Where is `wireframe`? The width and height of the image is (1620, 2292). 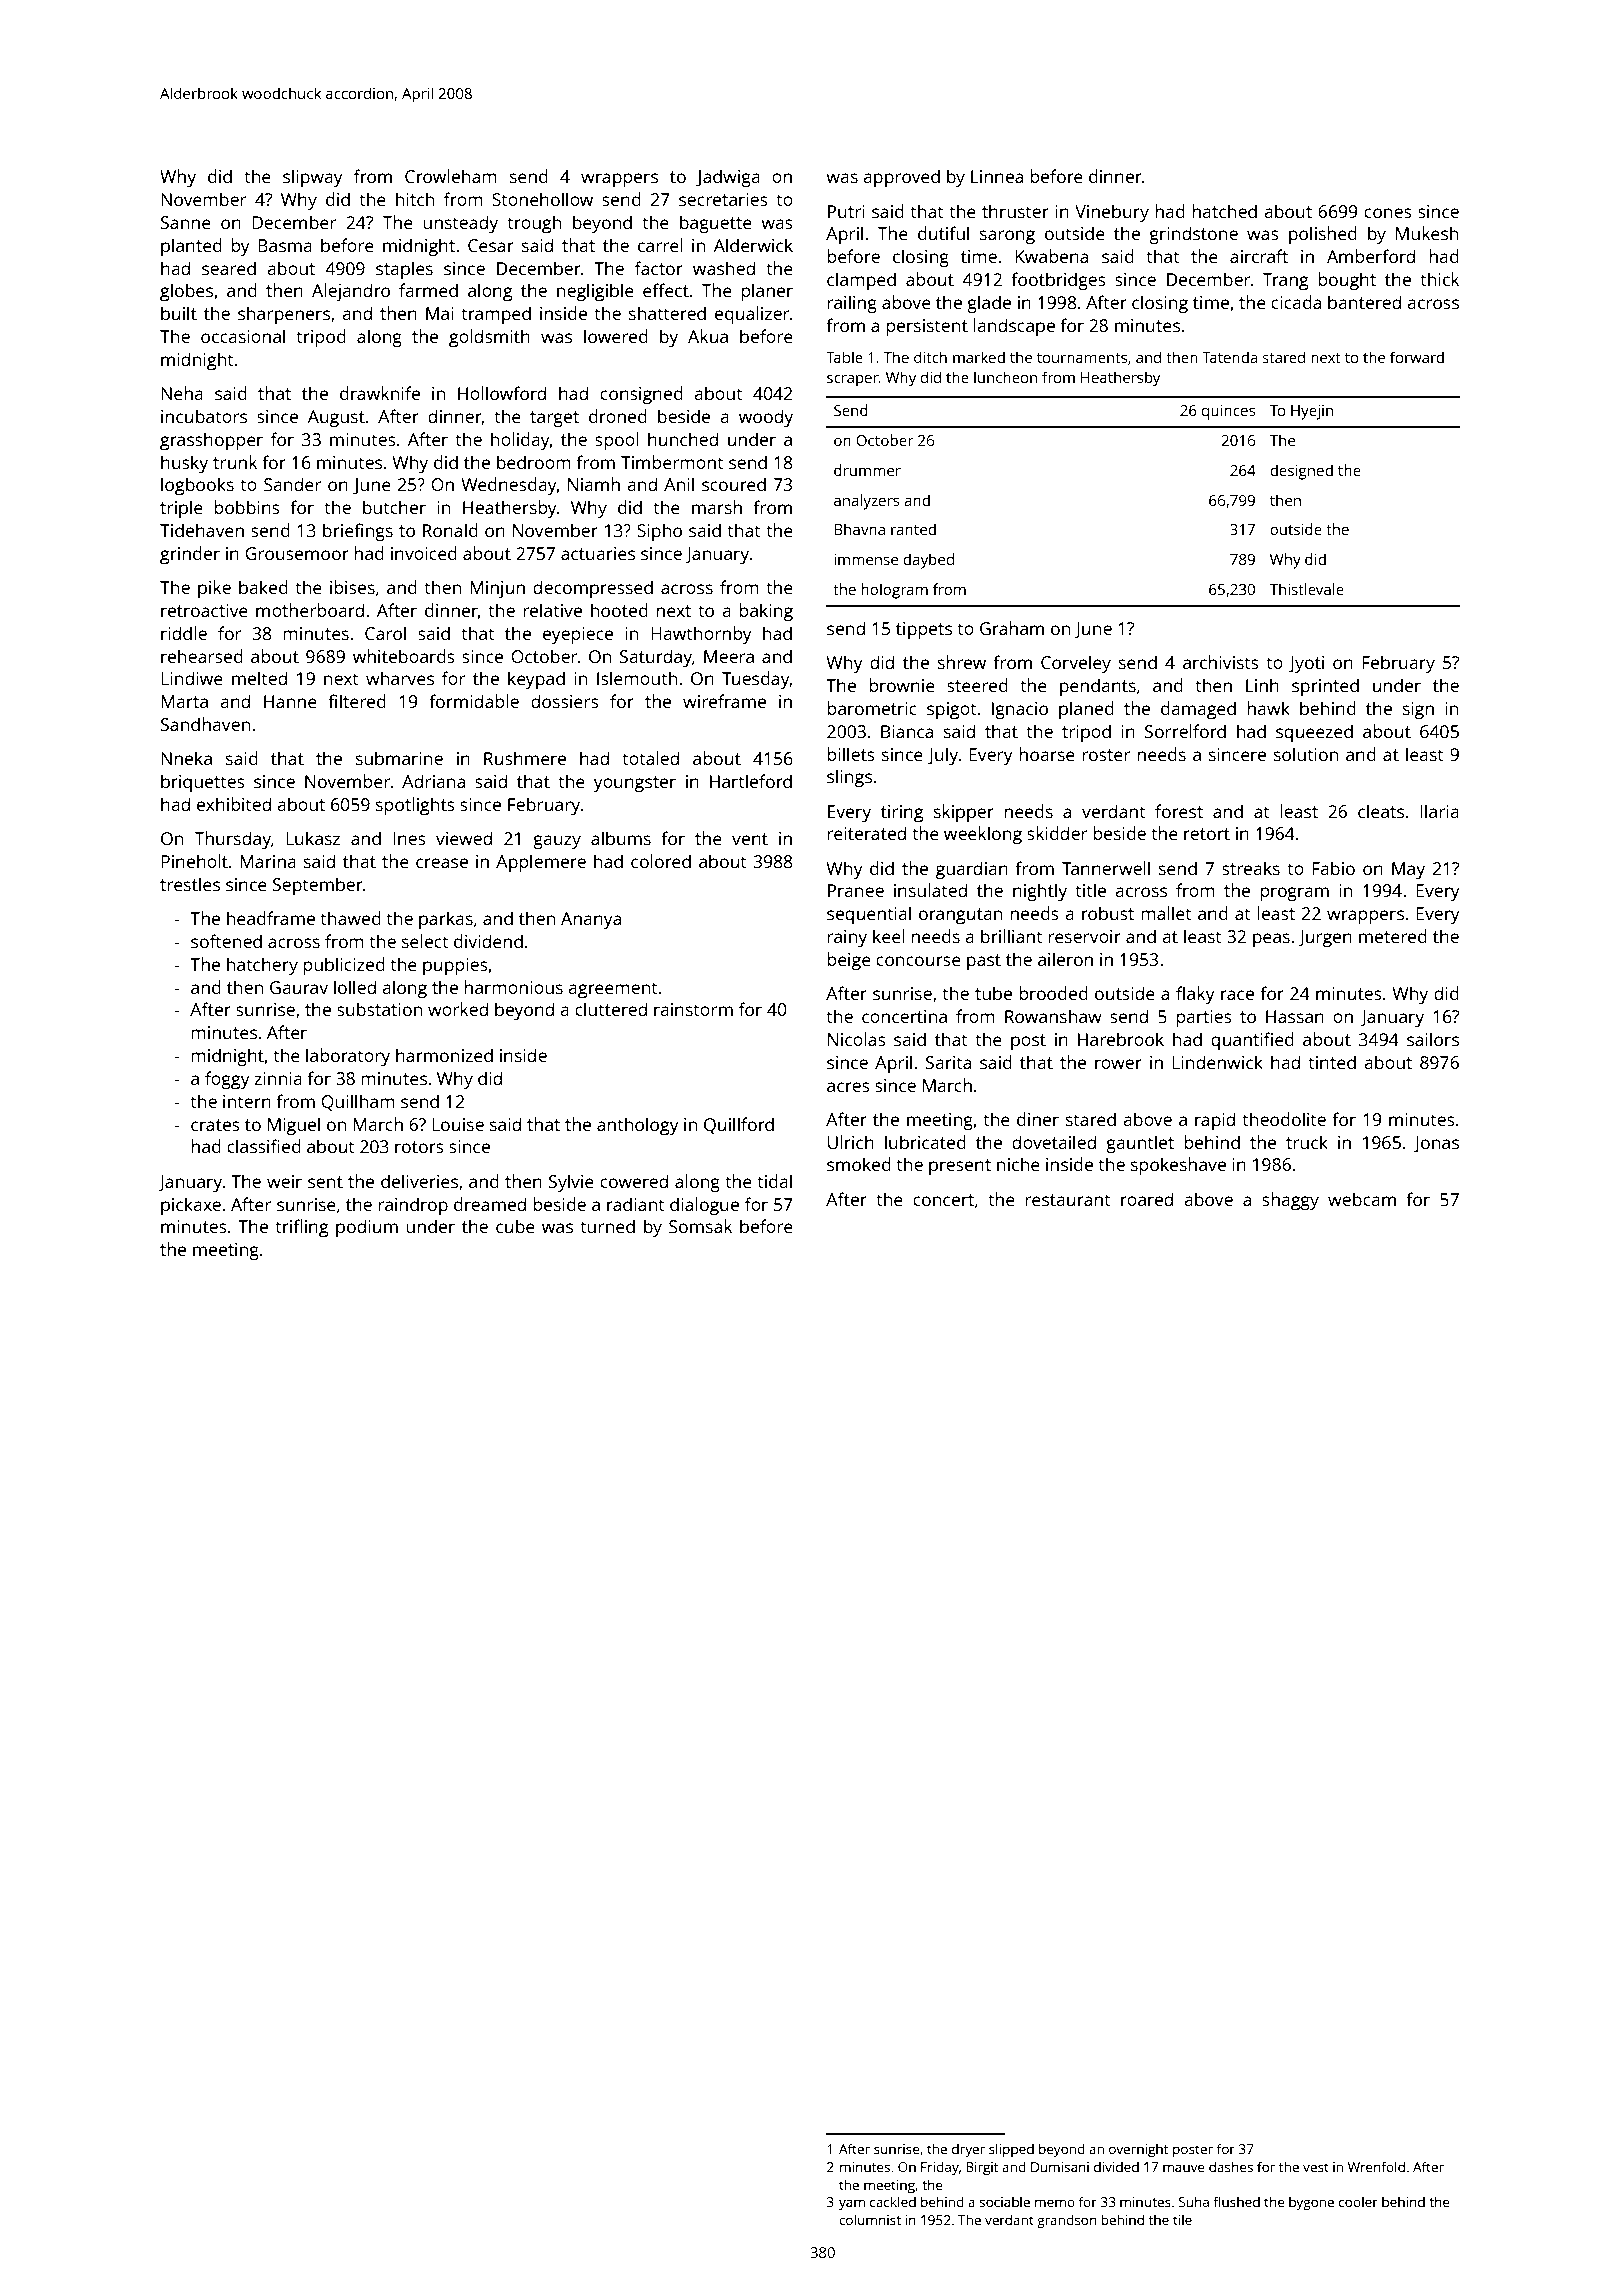 wireframe is located at coordinates (724, 701).
